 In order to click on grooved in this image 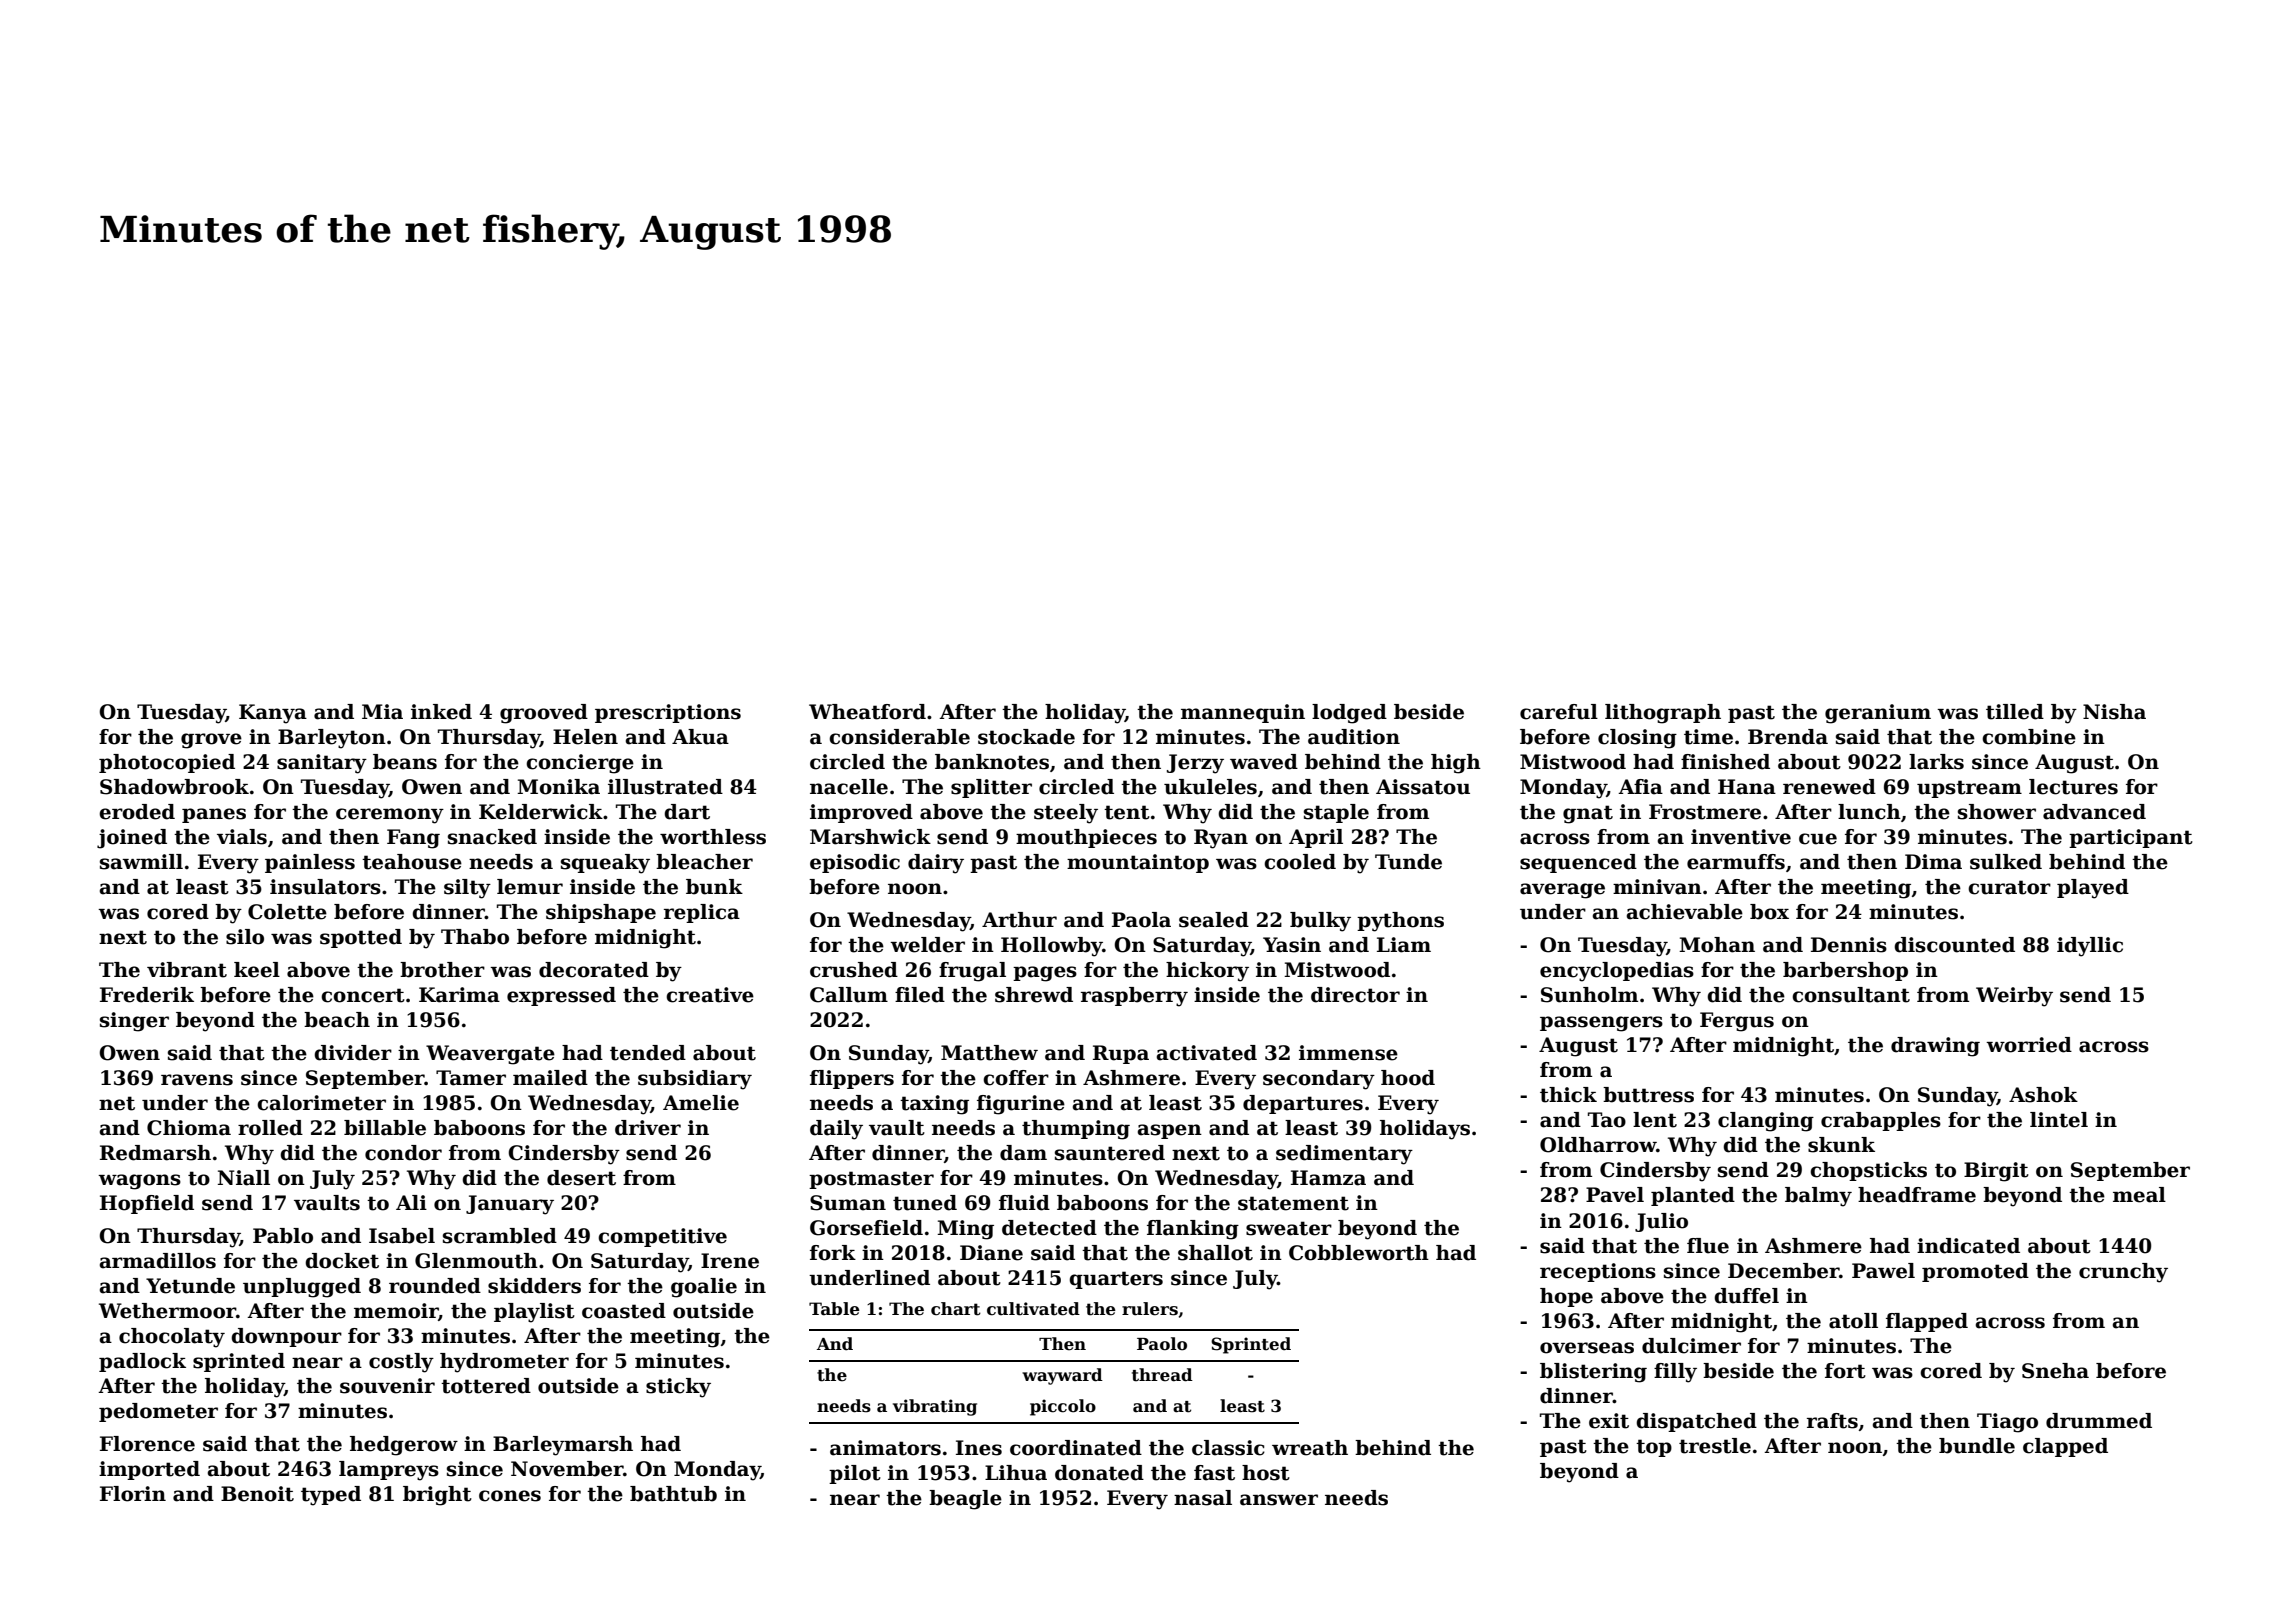, I will do `click(544, 714)`.
